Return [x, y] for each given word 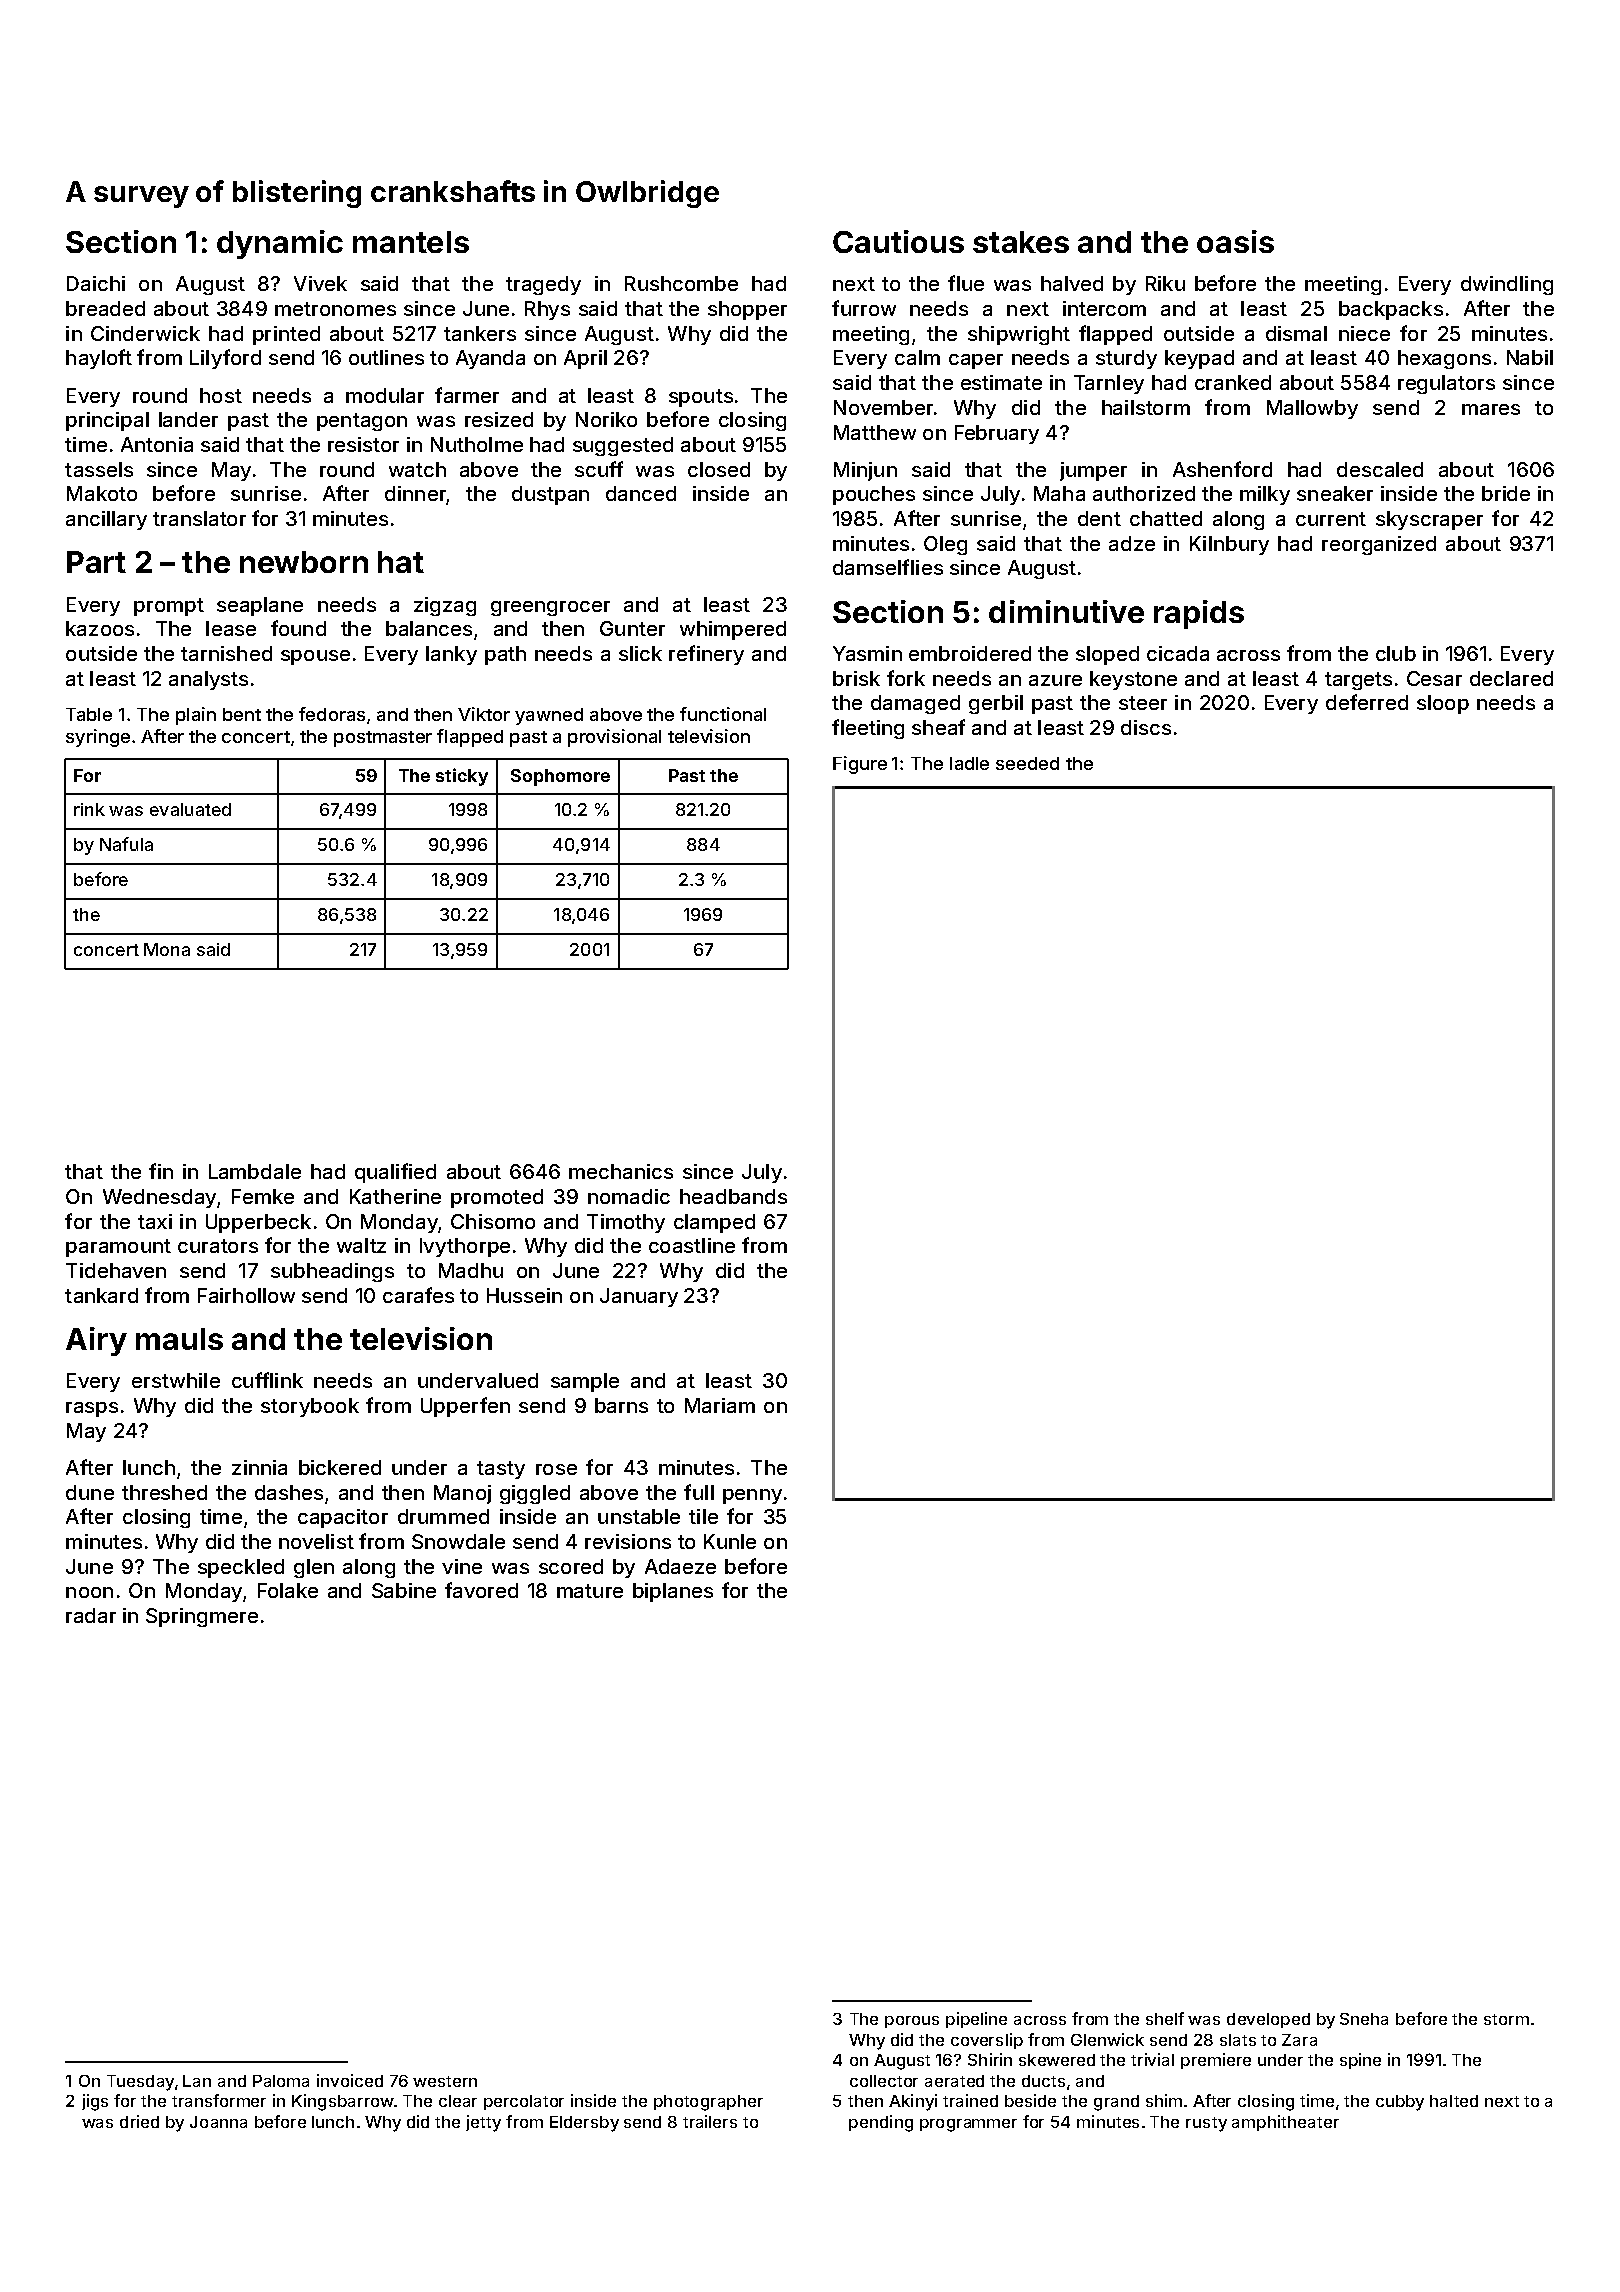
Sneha [1364, 2019]
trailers [710, 2121]
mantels [411, 242]
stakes [1021, 242]
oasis [1235, 241]
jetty [483, 2123]
